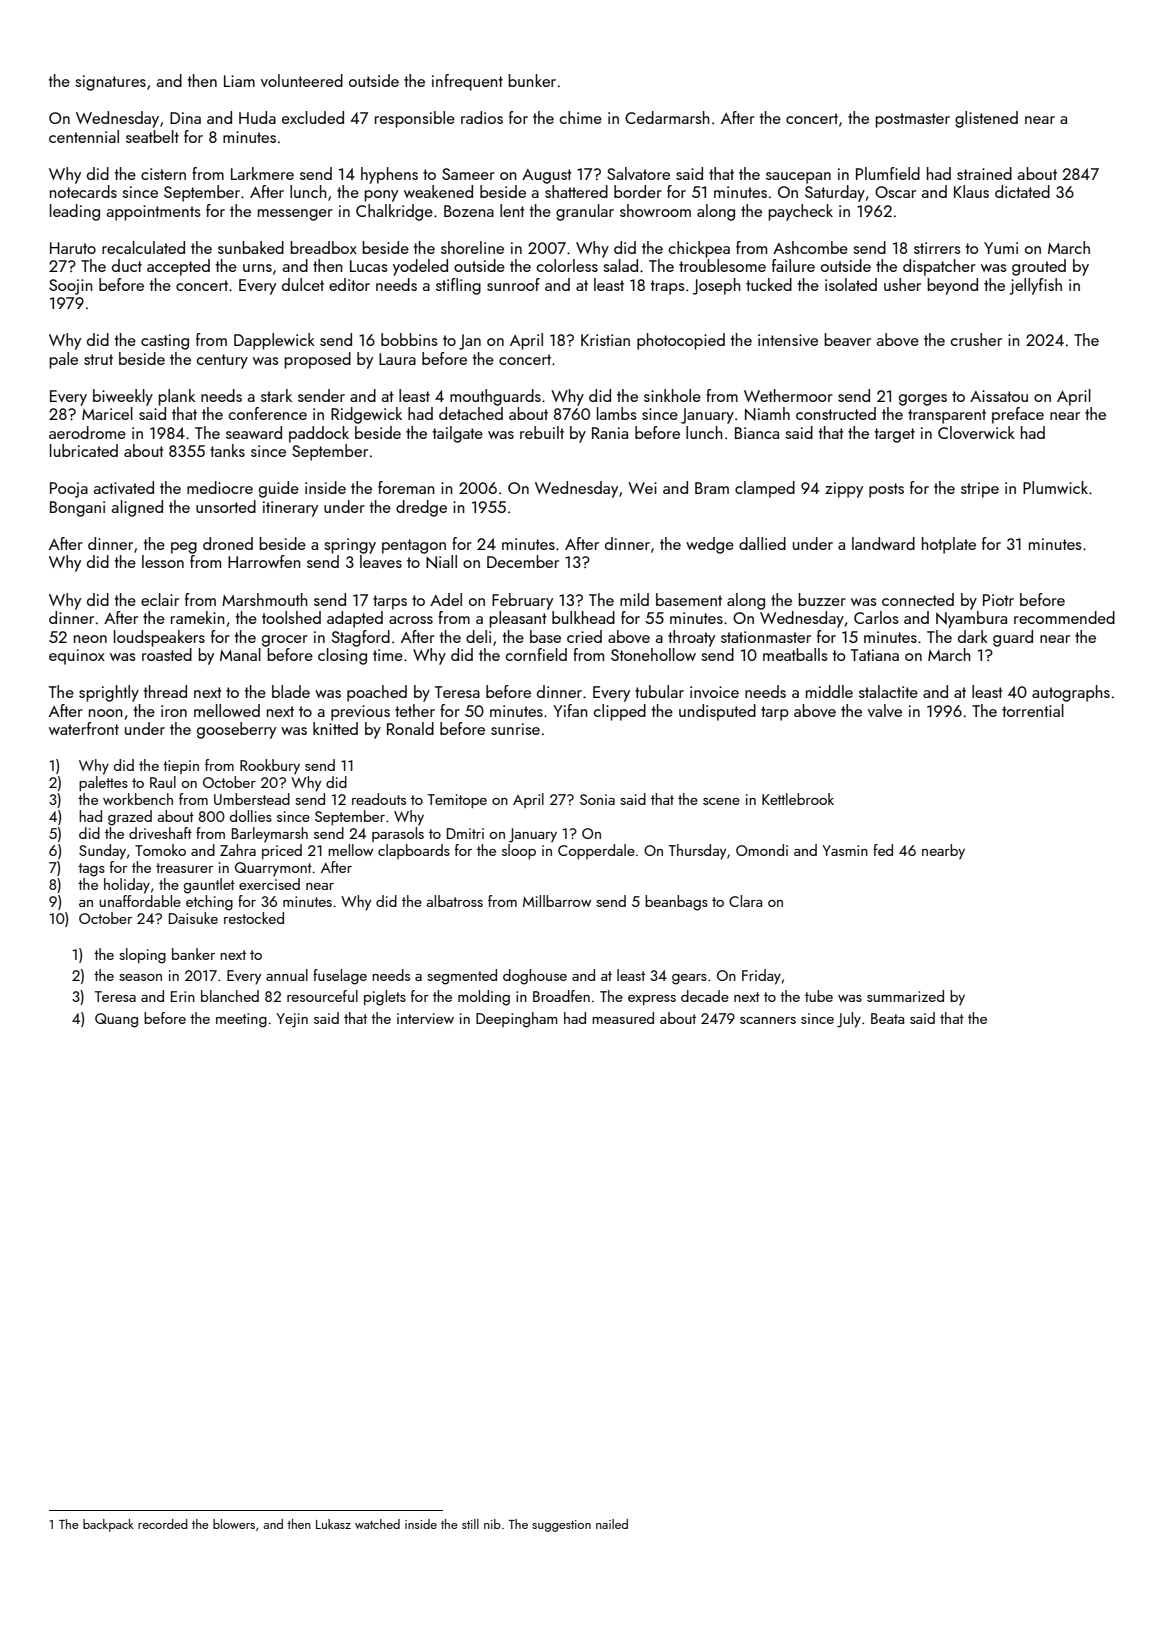  Describe the element at coordinates (108, 1525) in the image. I see `backpack` at that location.
